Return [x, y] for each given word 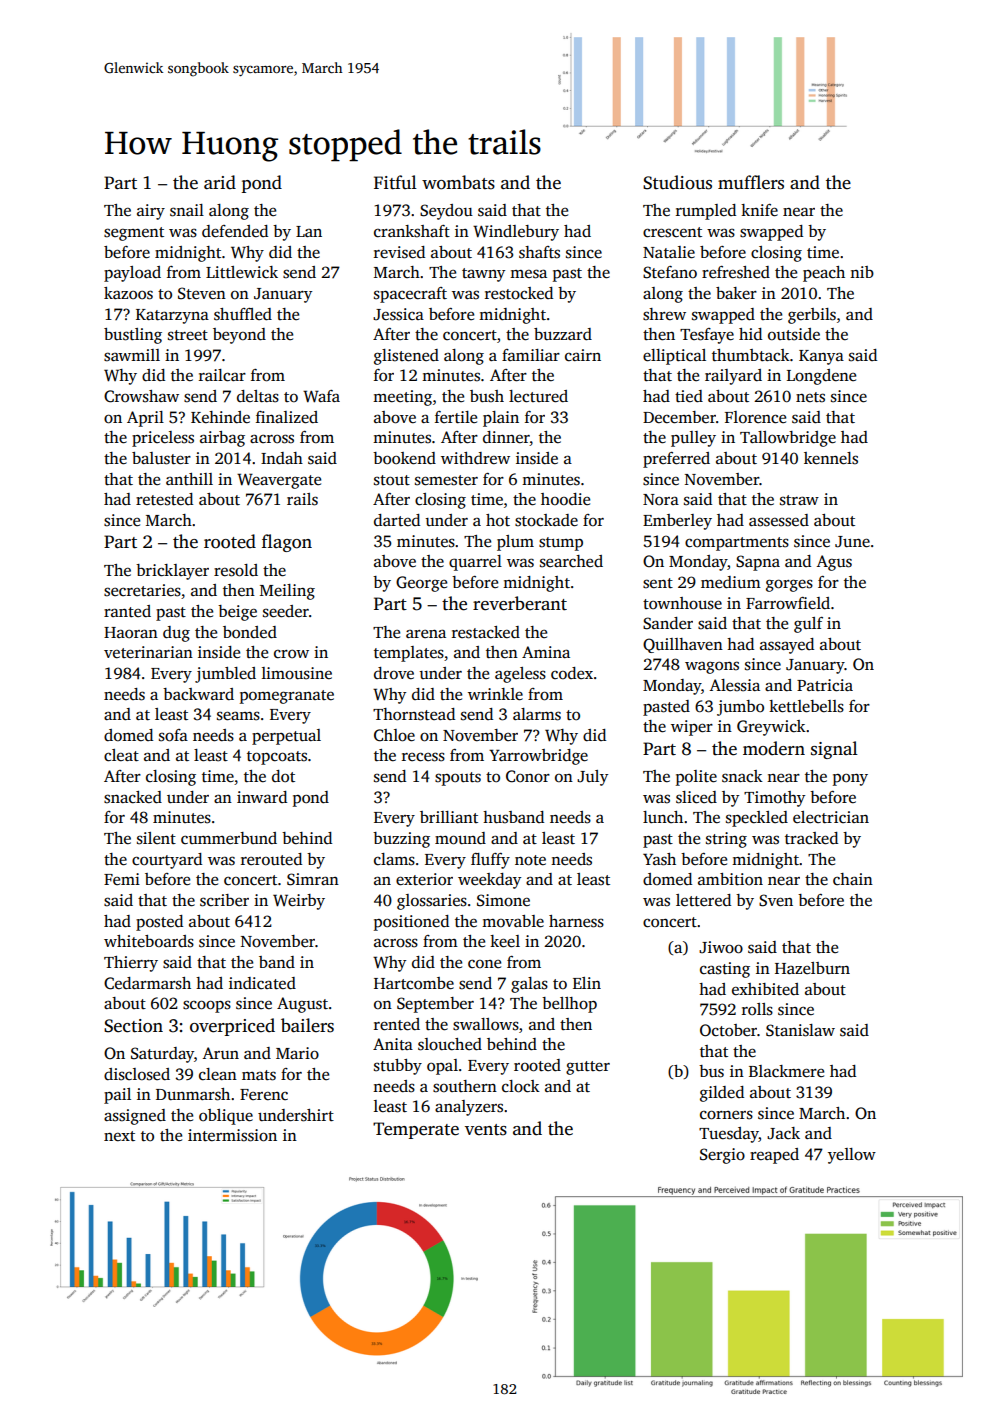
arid [220, 182]
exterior [424, 879]
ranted [127, 611]
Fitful [395, 182]
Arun [221, 1053]
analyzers [469, 1108]
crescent [672, 232]
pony [850, 779]
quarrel [475, 563]
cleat [121, 755]
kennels [831, 458]
